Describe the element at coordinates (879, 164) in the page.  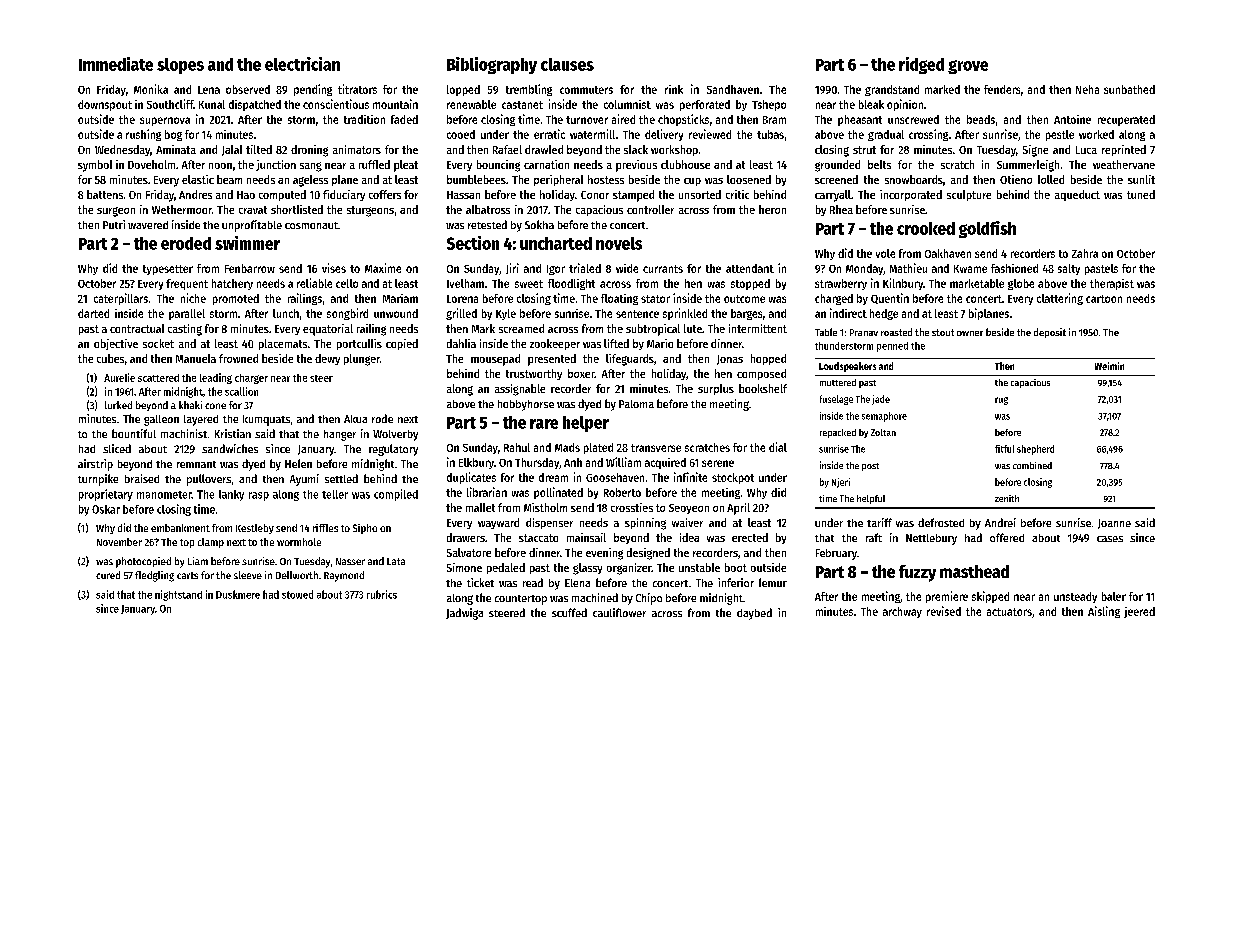
I see `belts` at that location.
